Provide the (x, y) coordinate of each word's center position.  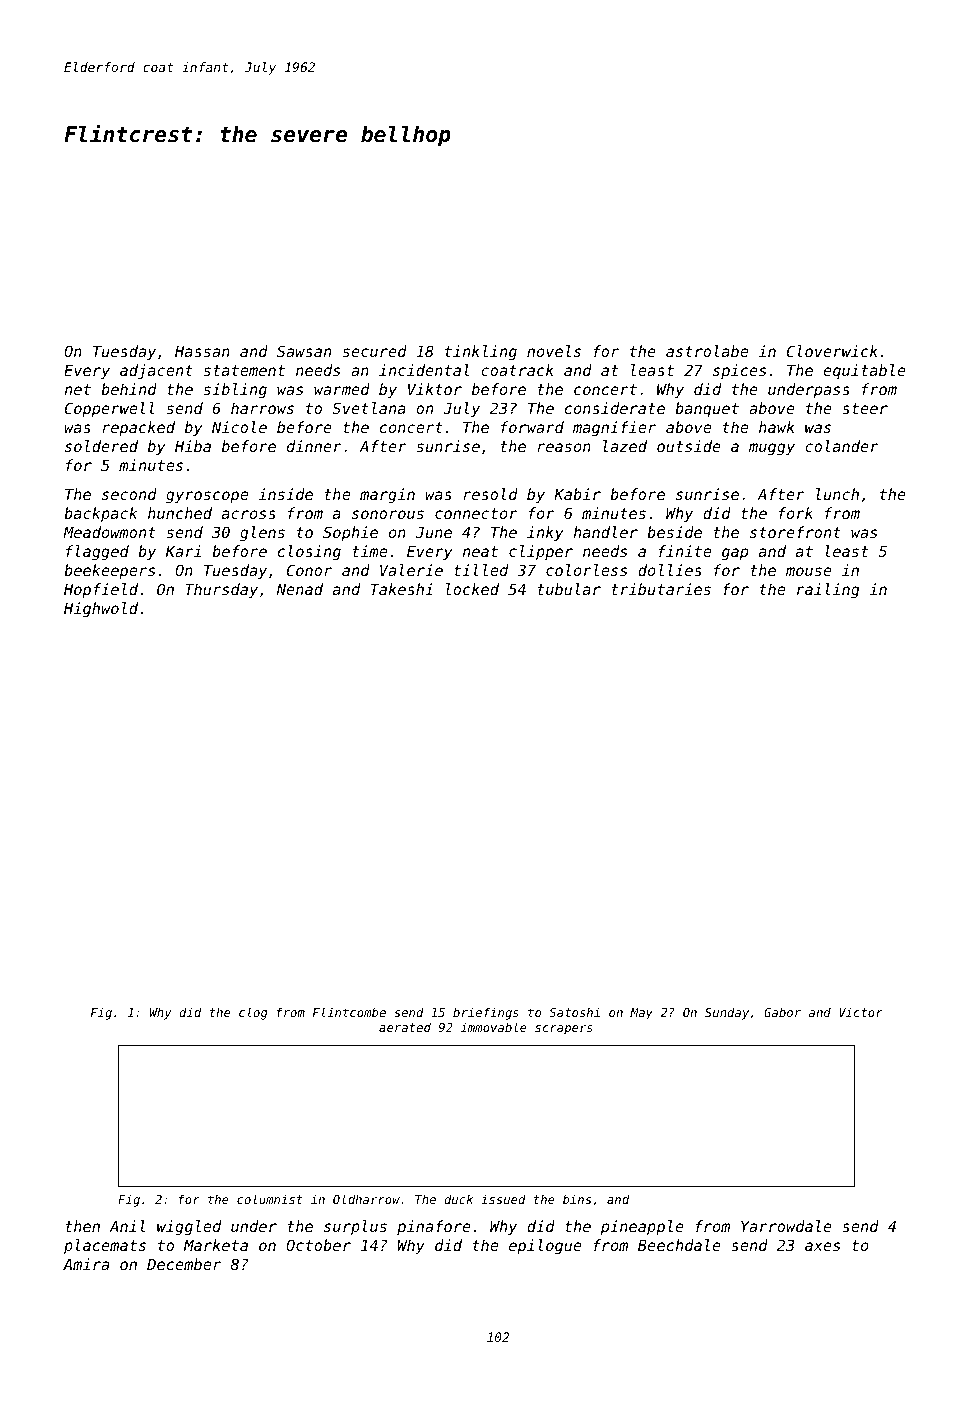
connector (476, 513)
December (184, 1264)
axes (822, 1246)
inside (286, 494)
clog (253, 1013)
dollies (670, 570)
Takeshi (402, 589)
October (318, 1245)
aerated (405, 1027)
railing (828, 591)
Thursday (221, 590)
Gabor (782, 1012)
